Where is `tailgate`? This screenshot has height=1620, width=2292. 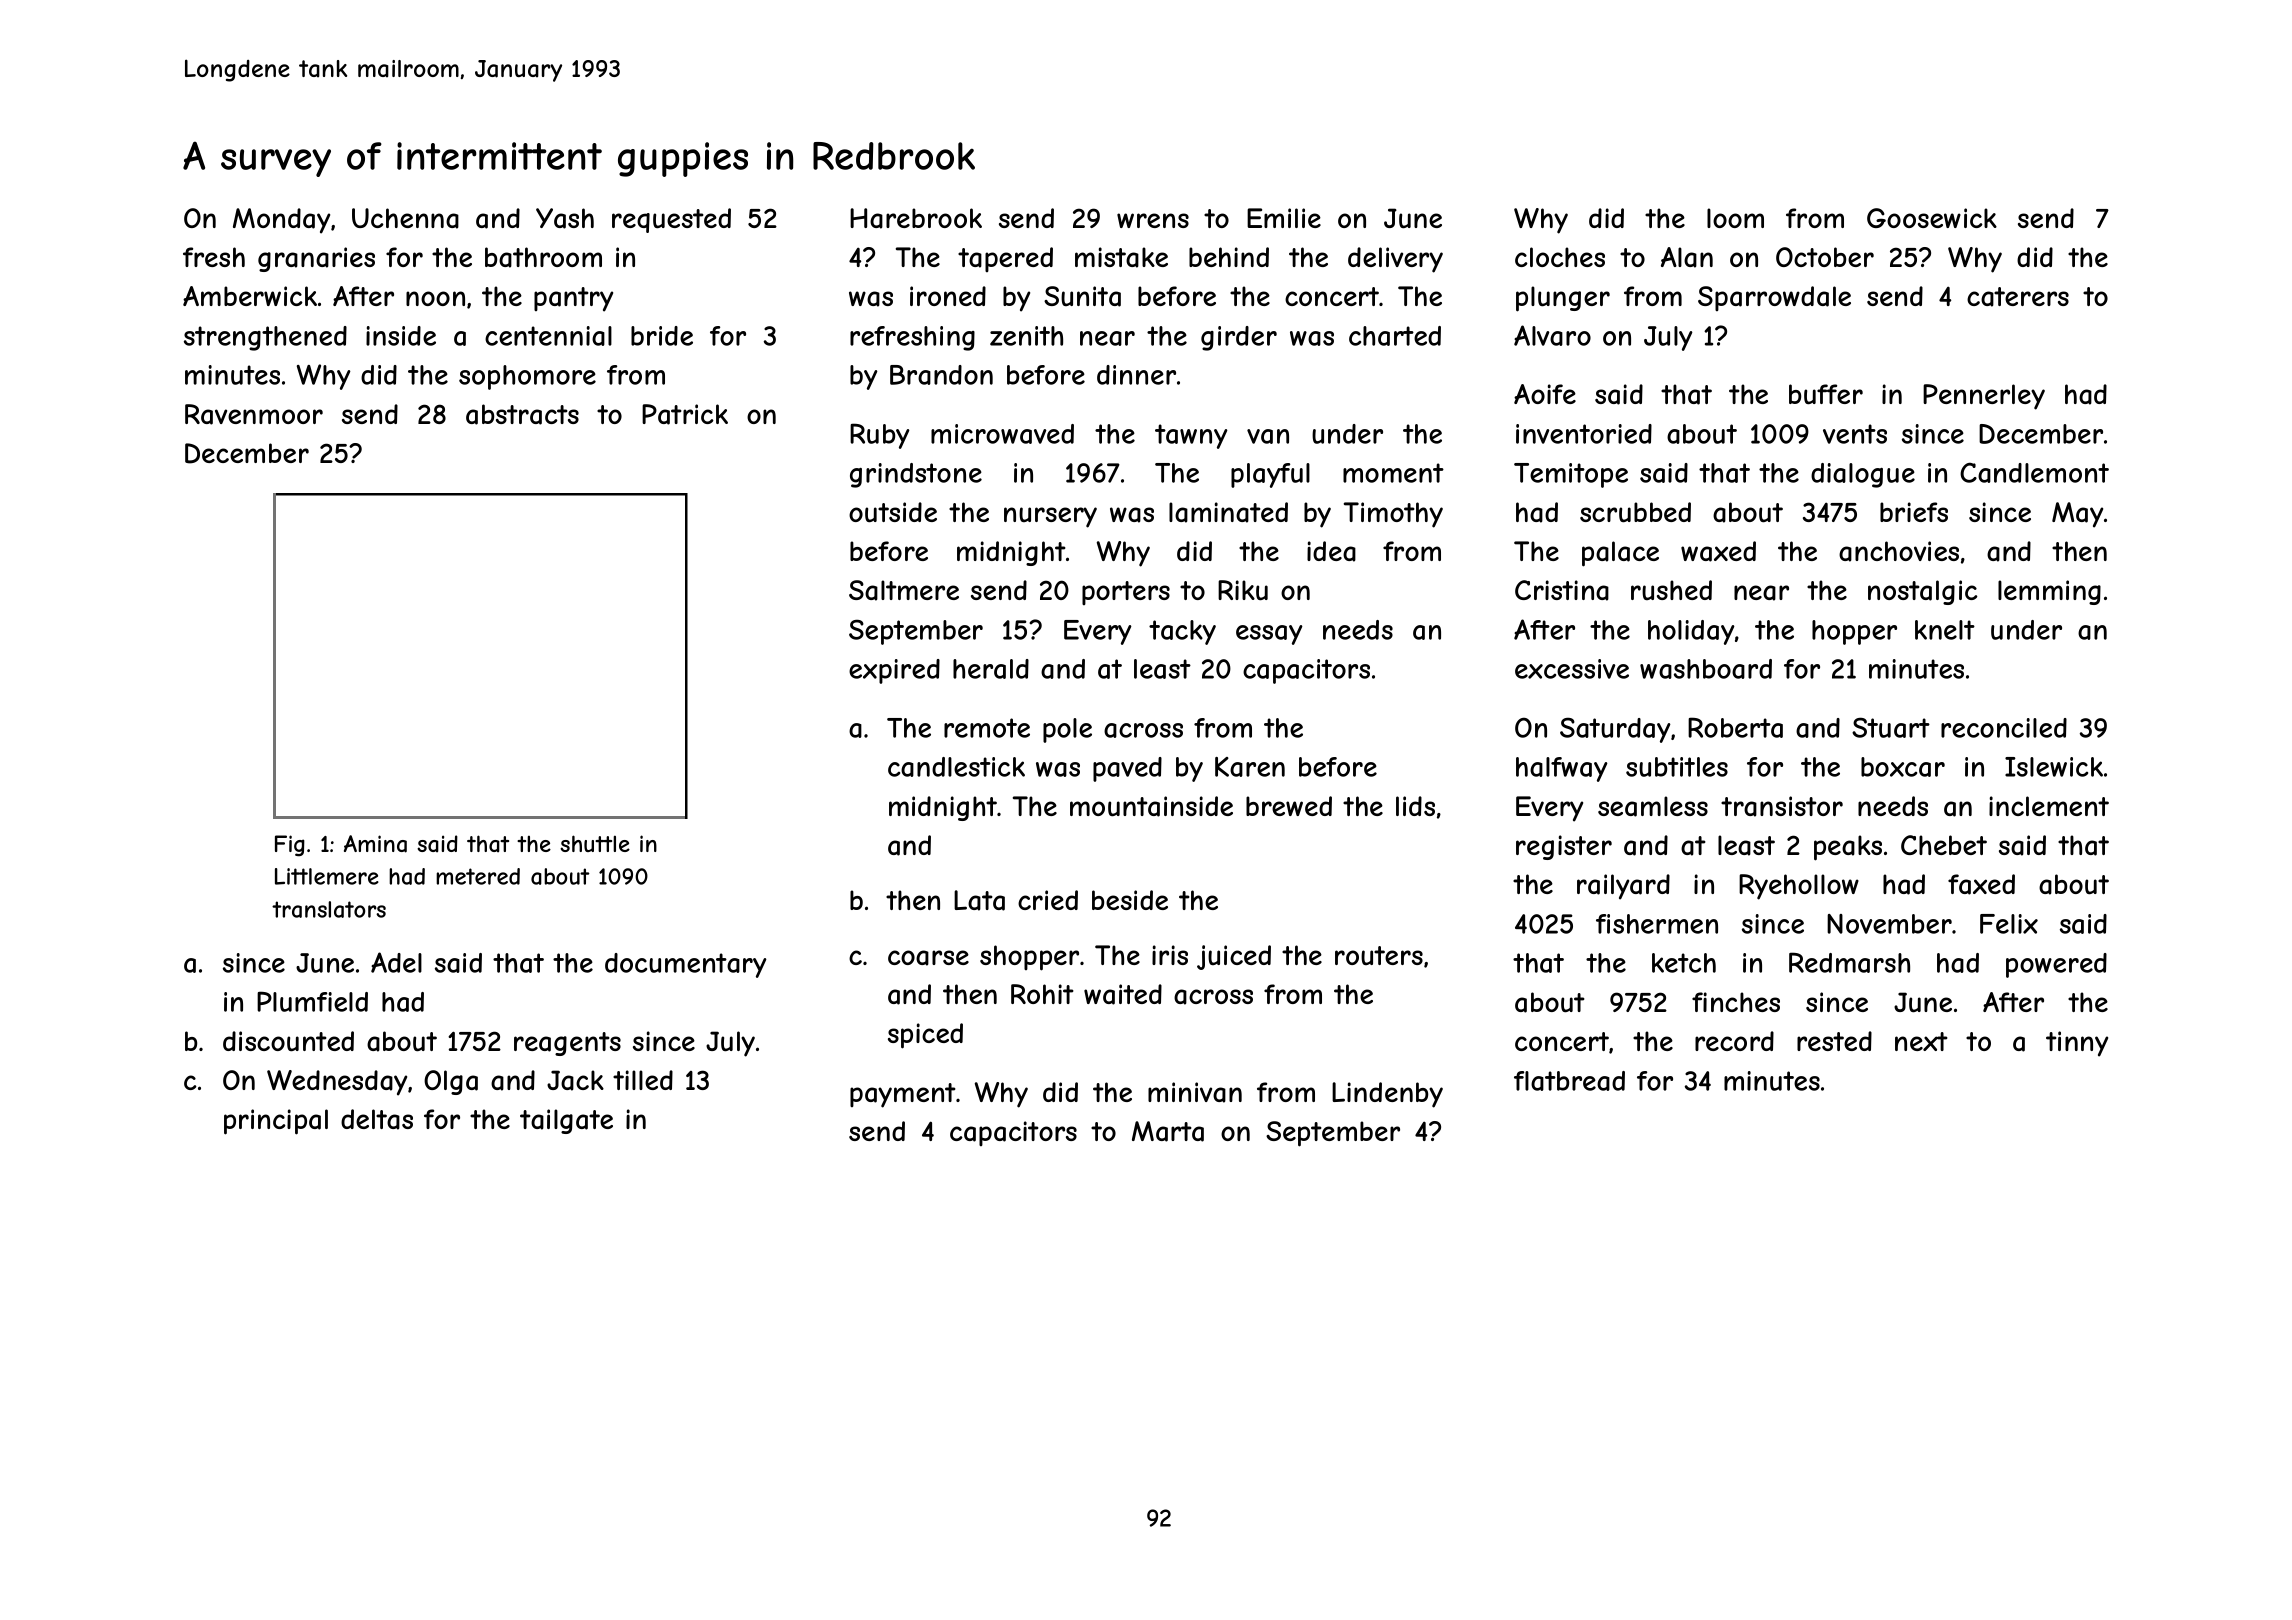 tailgate is located at coordinates (566, 1121).
